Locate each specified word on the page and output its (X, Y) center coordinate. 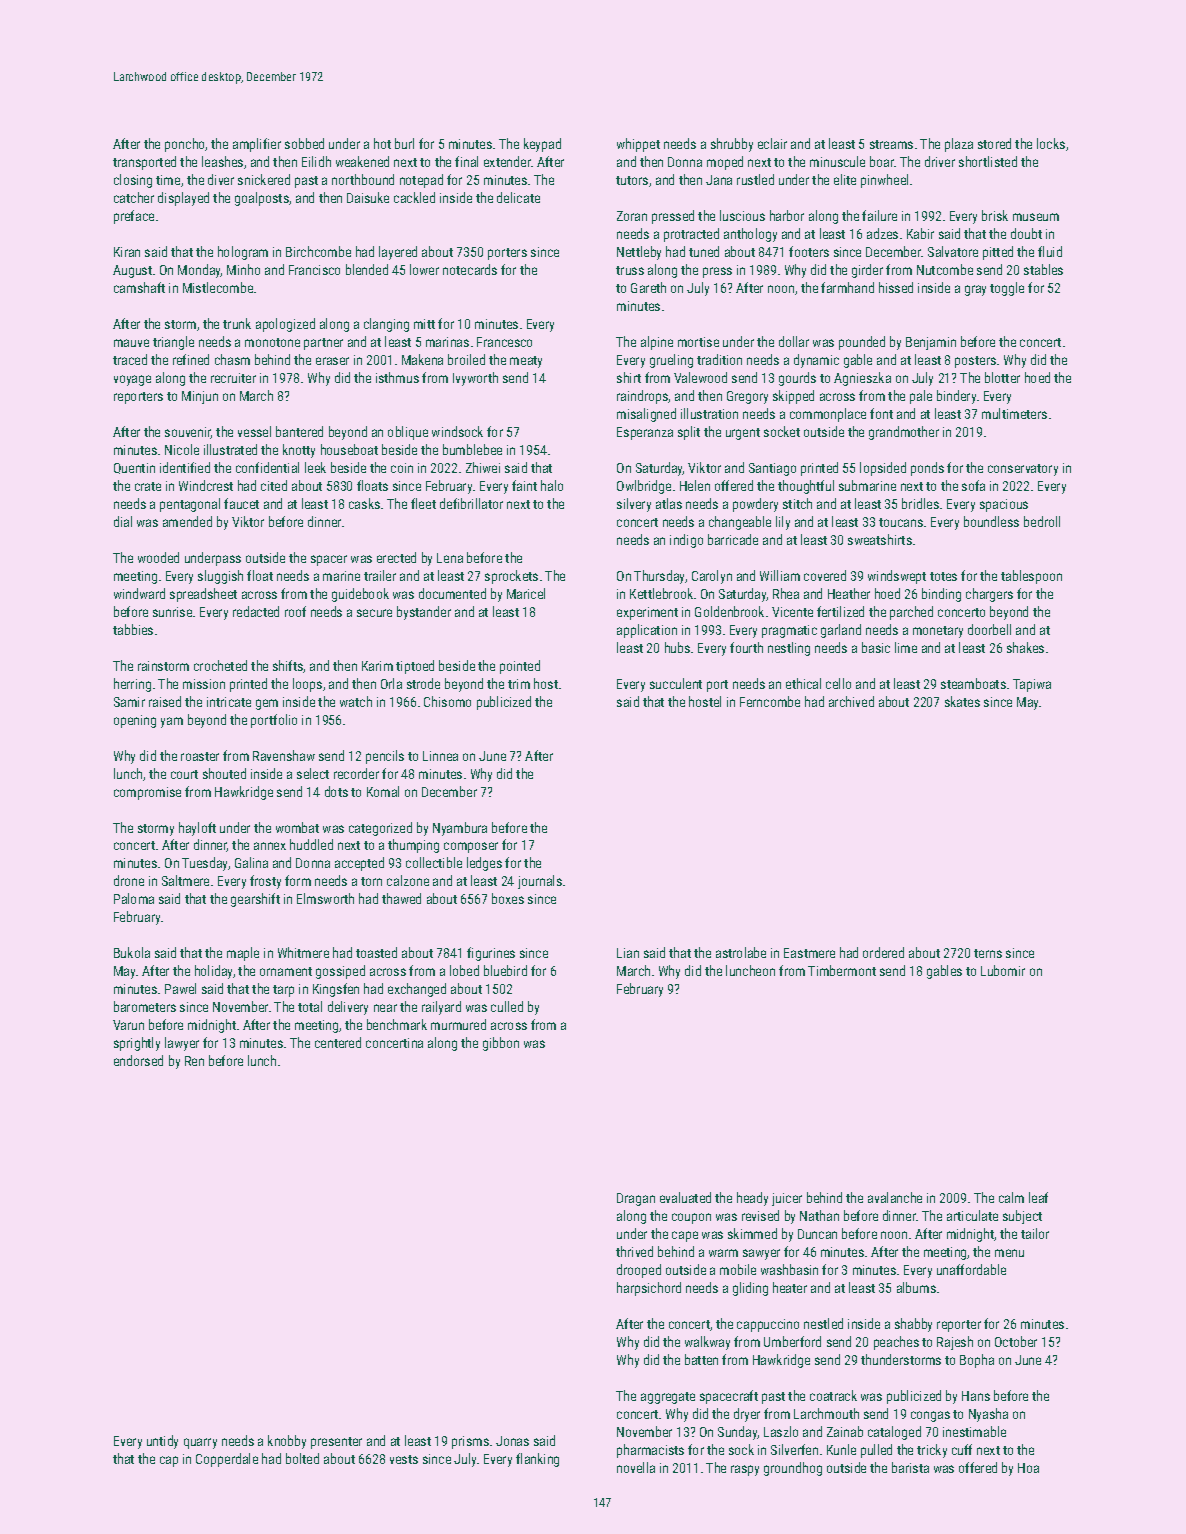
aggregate (668, 1398)
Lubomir (1003, 970)
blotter (1002, 377)
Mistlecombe (218, 287)
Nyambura (460, 829)
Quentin (134, 468)
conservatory (1023, 470)
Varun (128, 1025)
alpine (657, 343)
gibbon (501, 1044)
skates (962, 701)
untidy (162, 1442)
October (1016, 1341)
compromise (147, 793)
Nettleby (639, 253)
